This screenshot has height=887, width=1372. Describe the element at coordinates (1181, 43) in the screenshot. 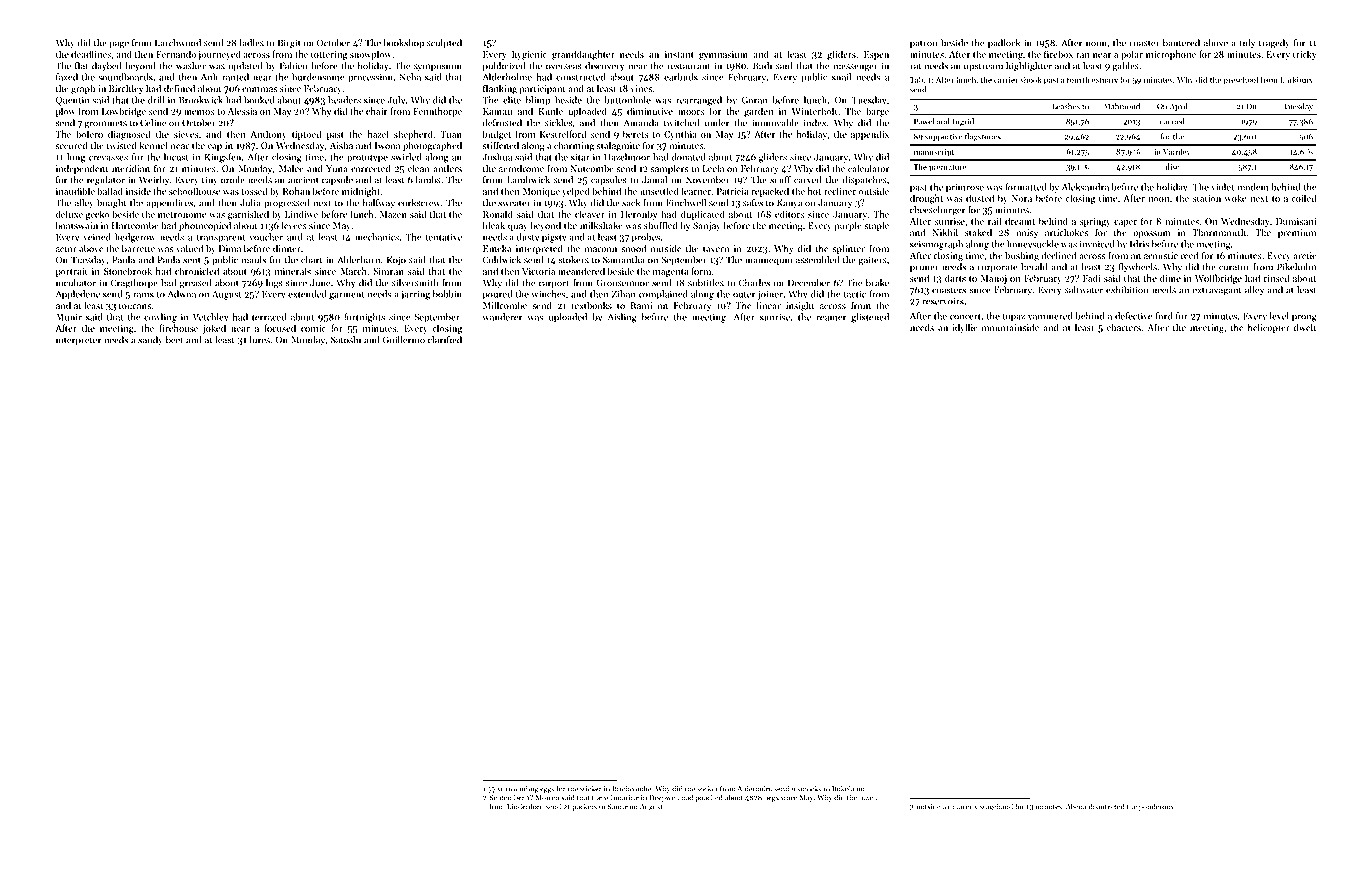

I see `bantered` at that location.
